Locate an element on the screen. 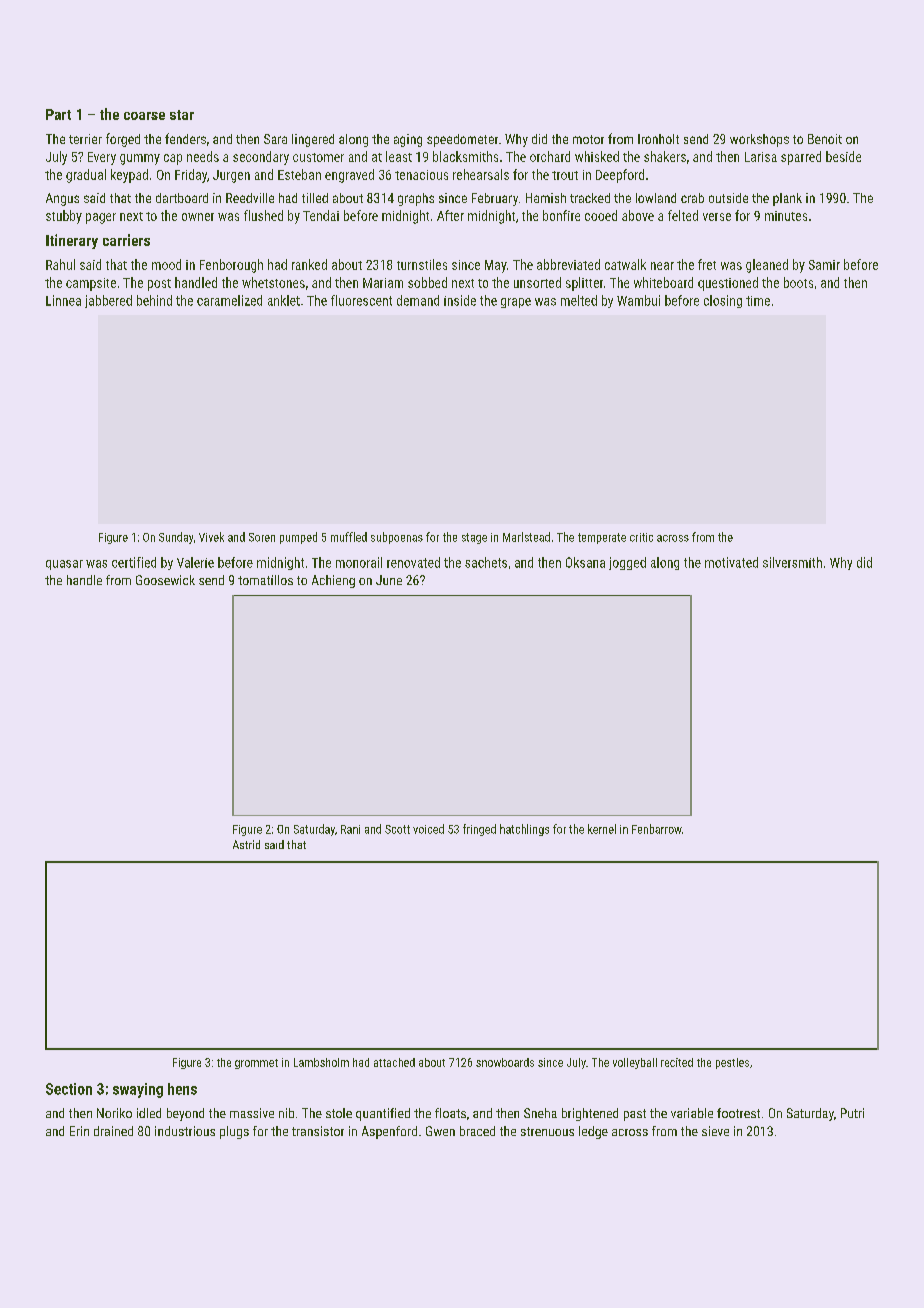 This screenshot has height=1308, width=924. Wambui is located at coordinates (638, 300).
